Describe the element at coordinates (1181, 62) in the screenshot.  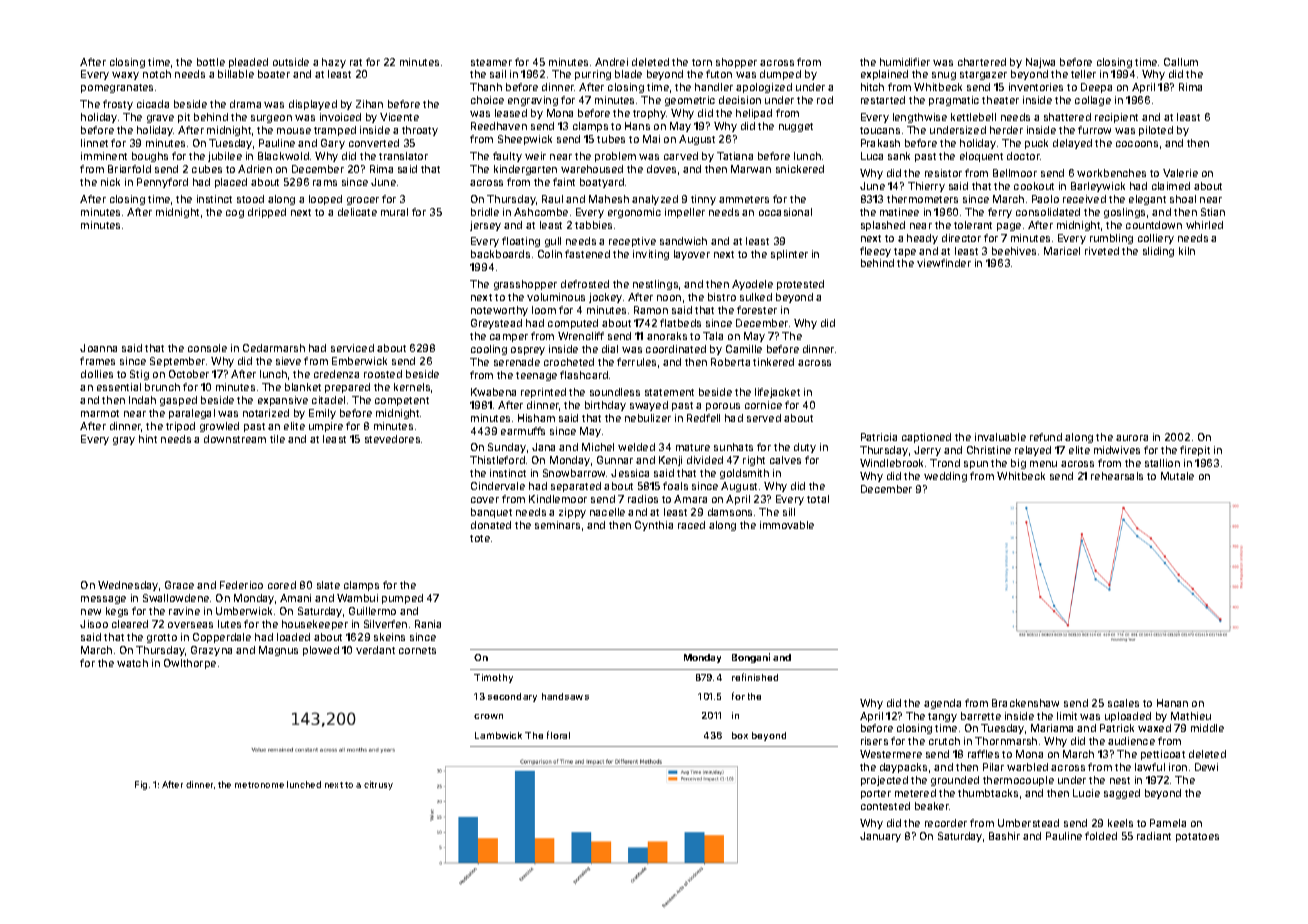
I see `Callum` at that location.
